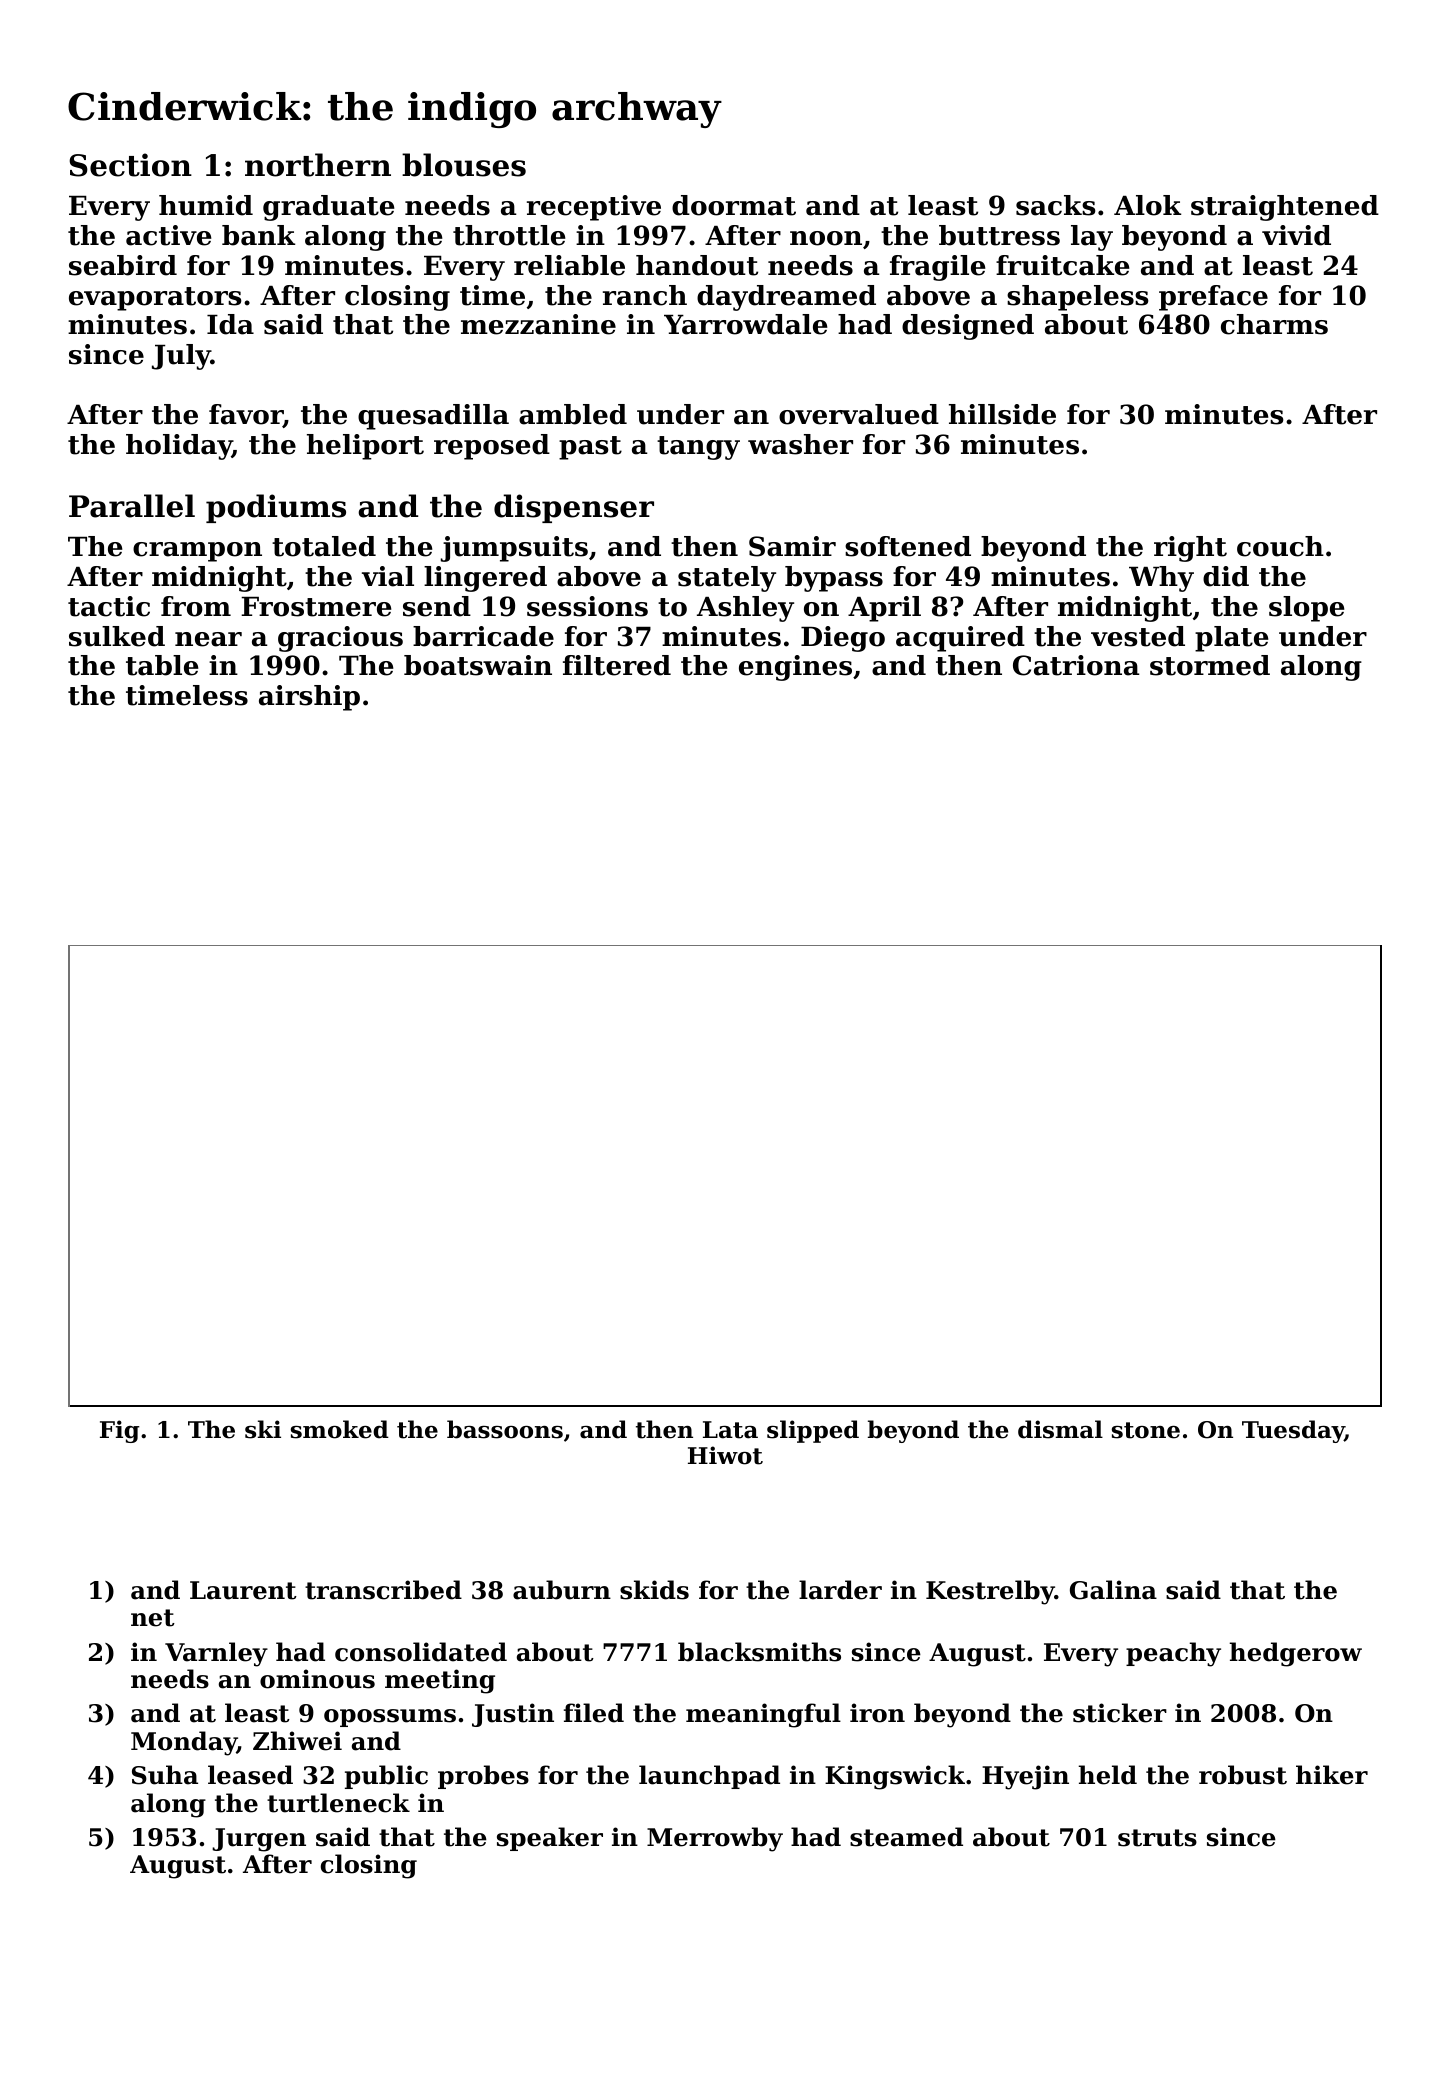  Describe the element at coordinates (464, 165) in the page. I see `blouses` at that location.
